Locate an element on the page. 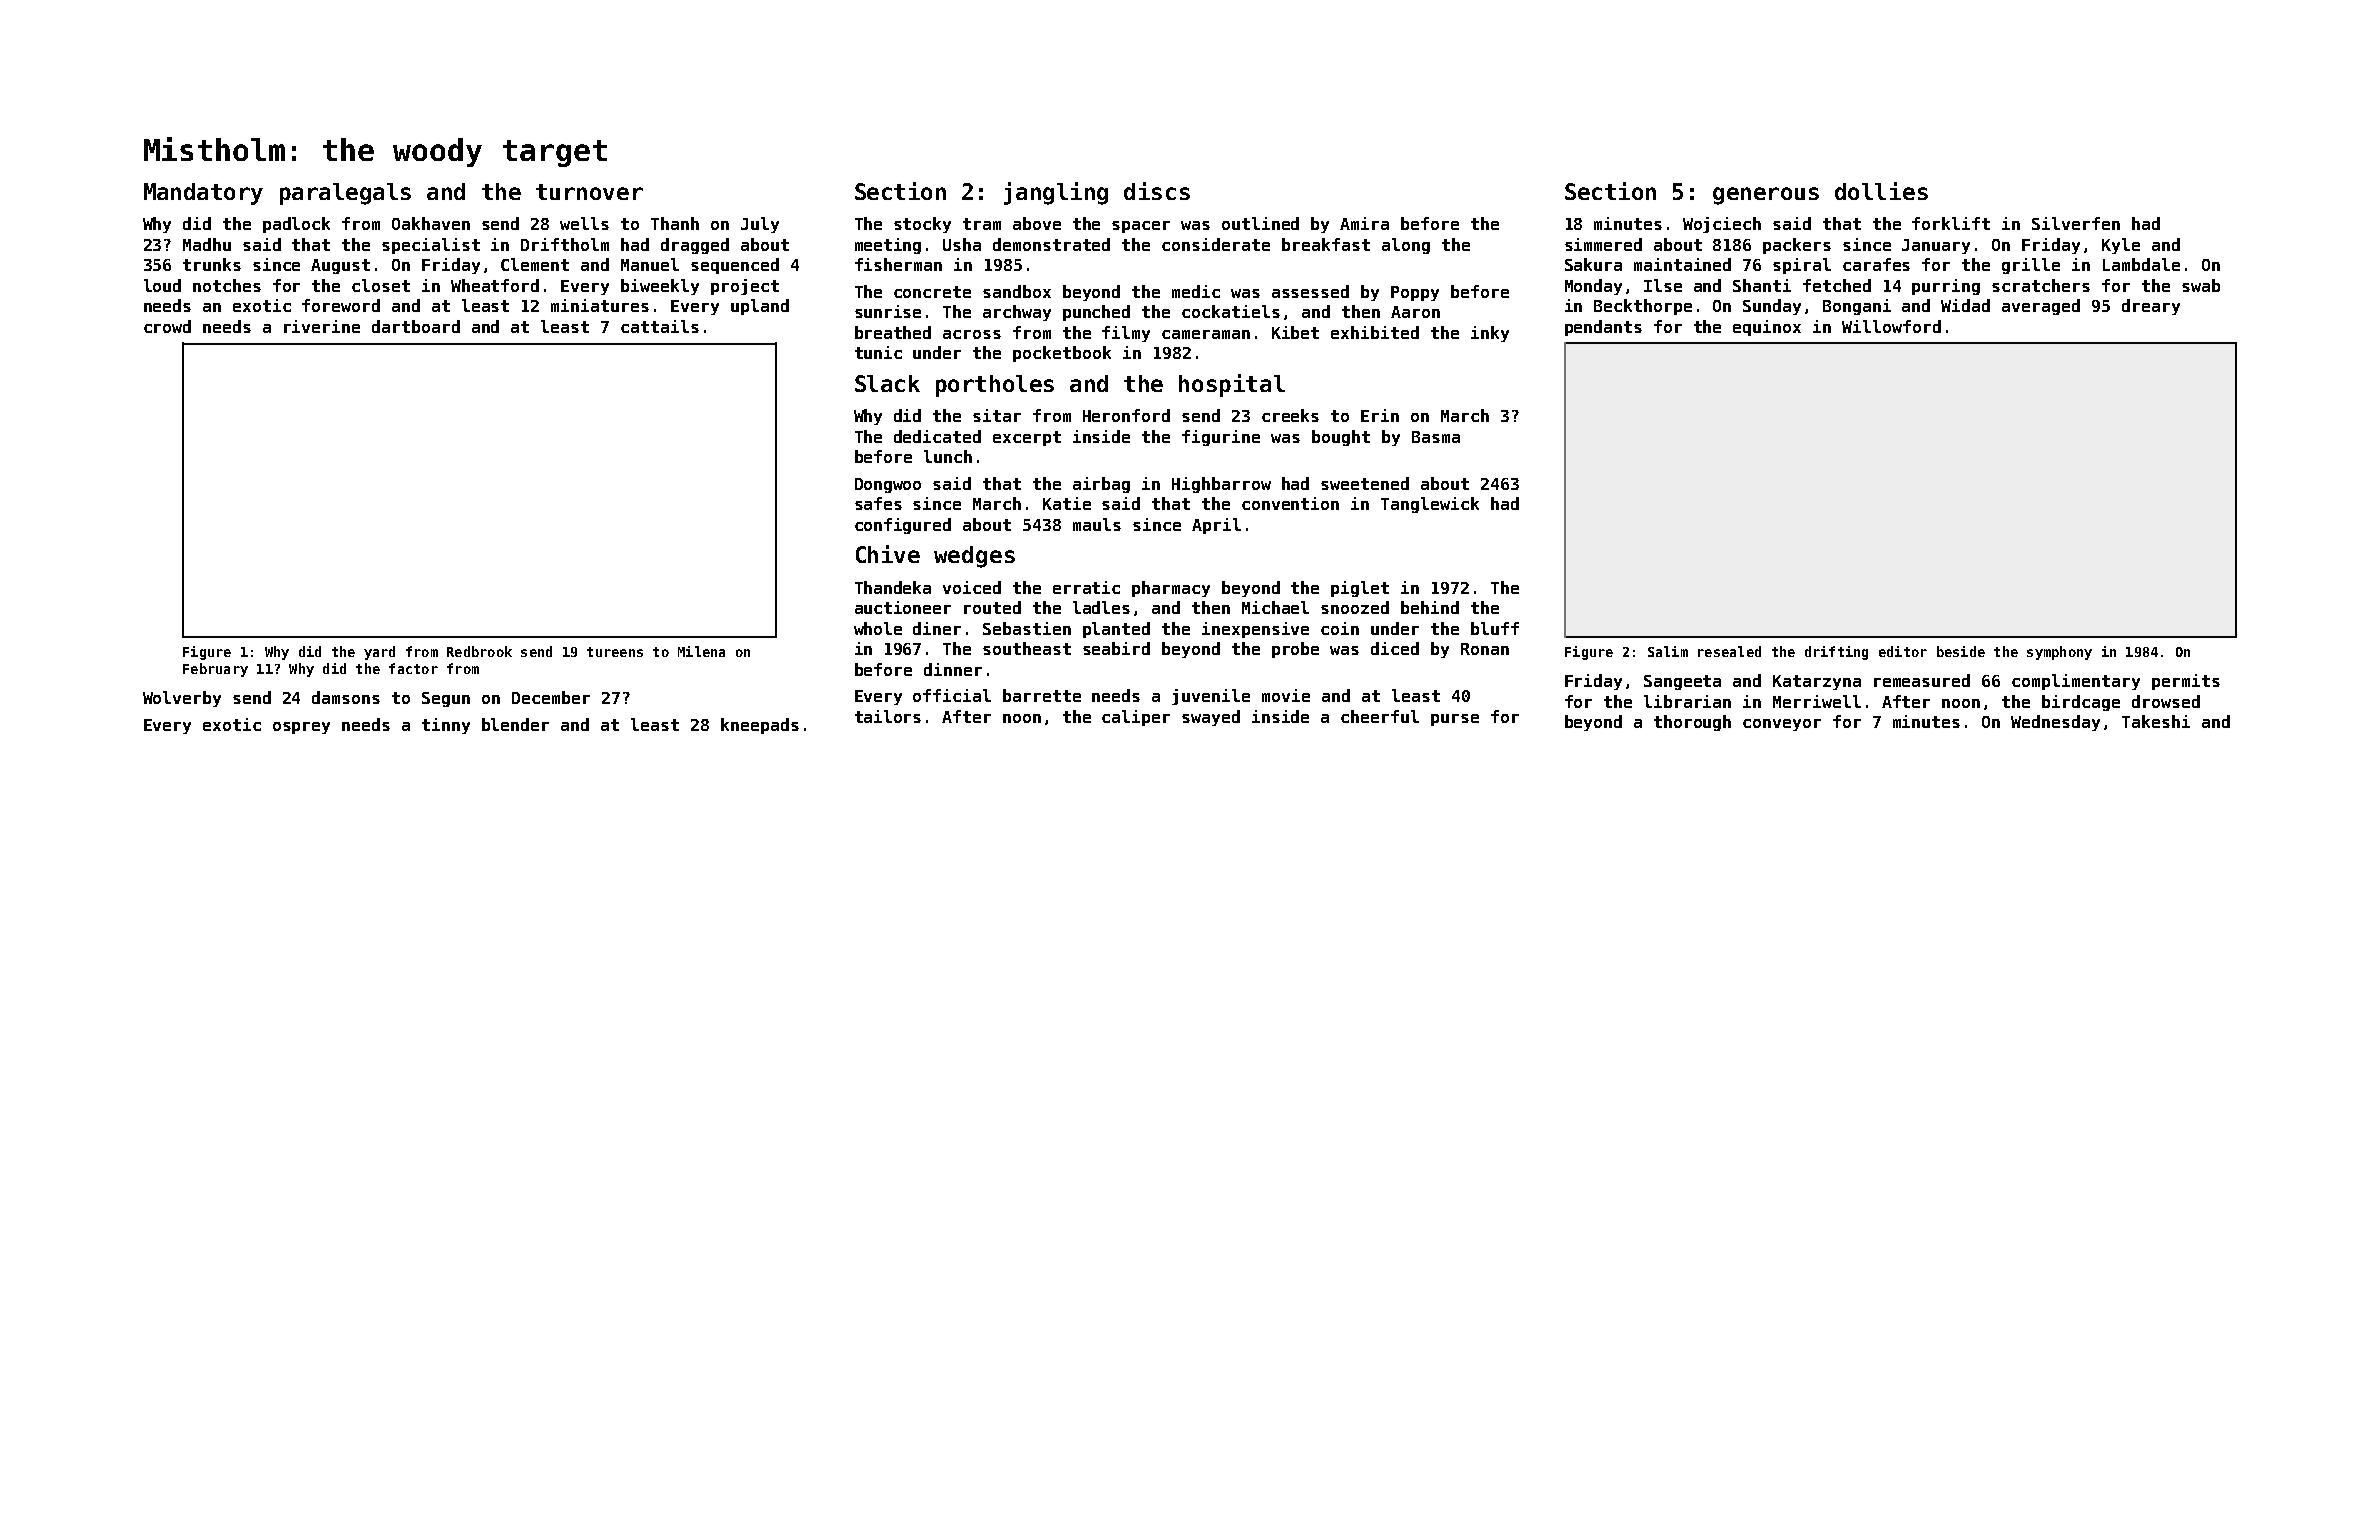 The width and height of the page is (2380, 1540). foreword is located at coordinates (341, 305).
